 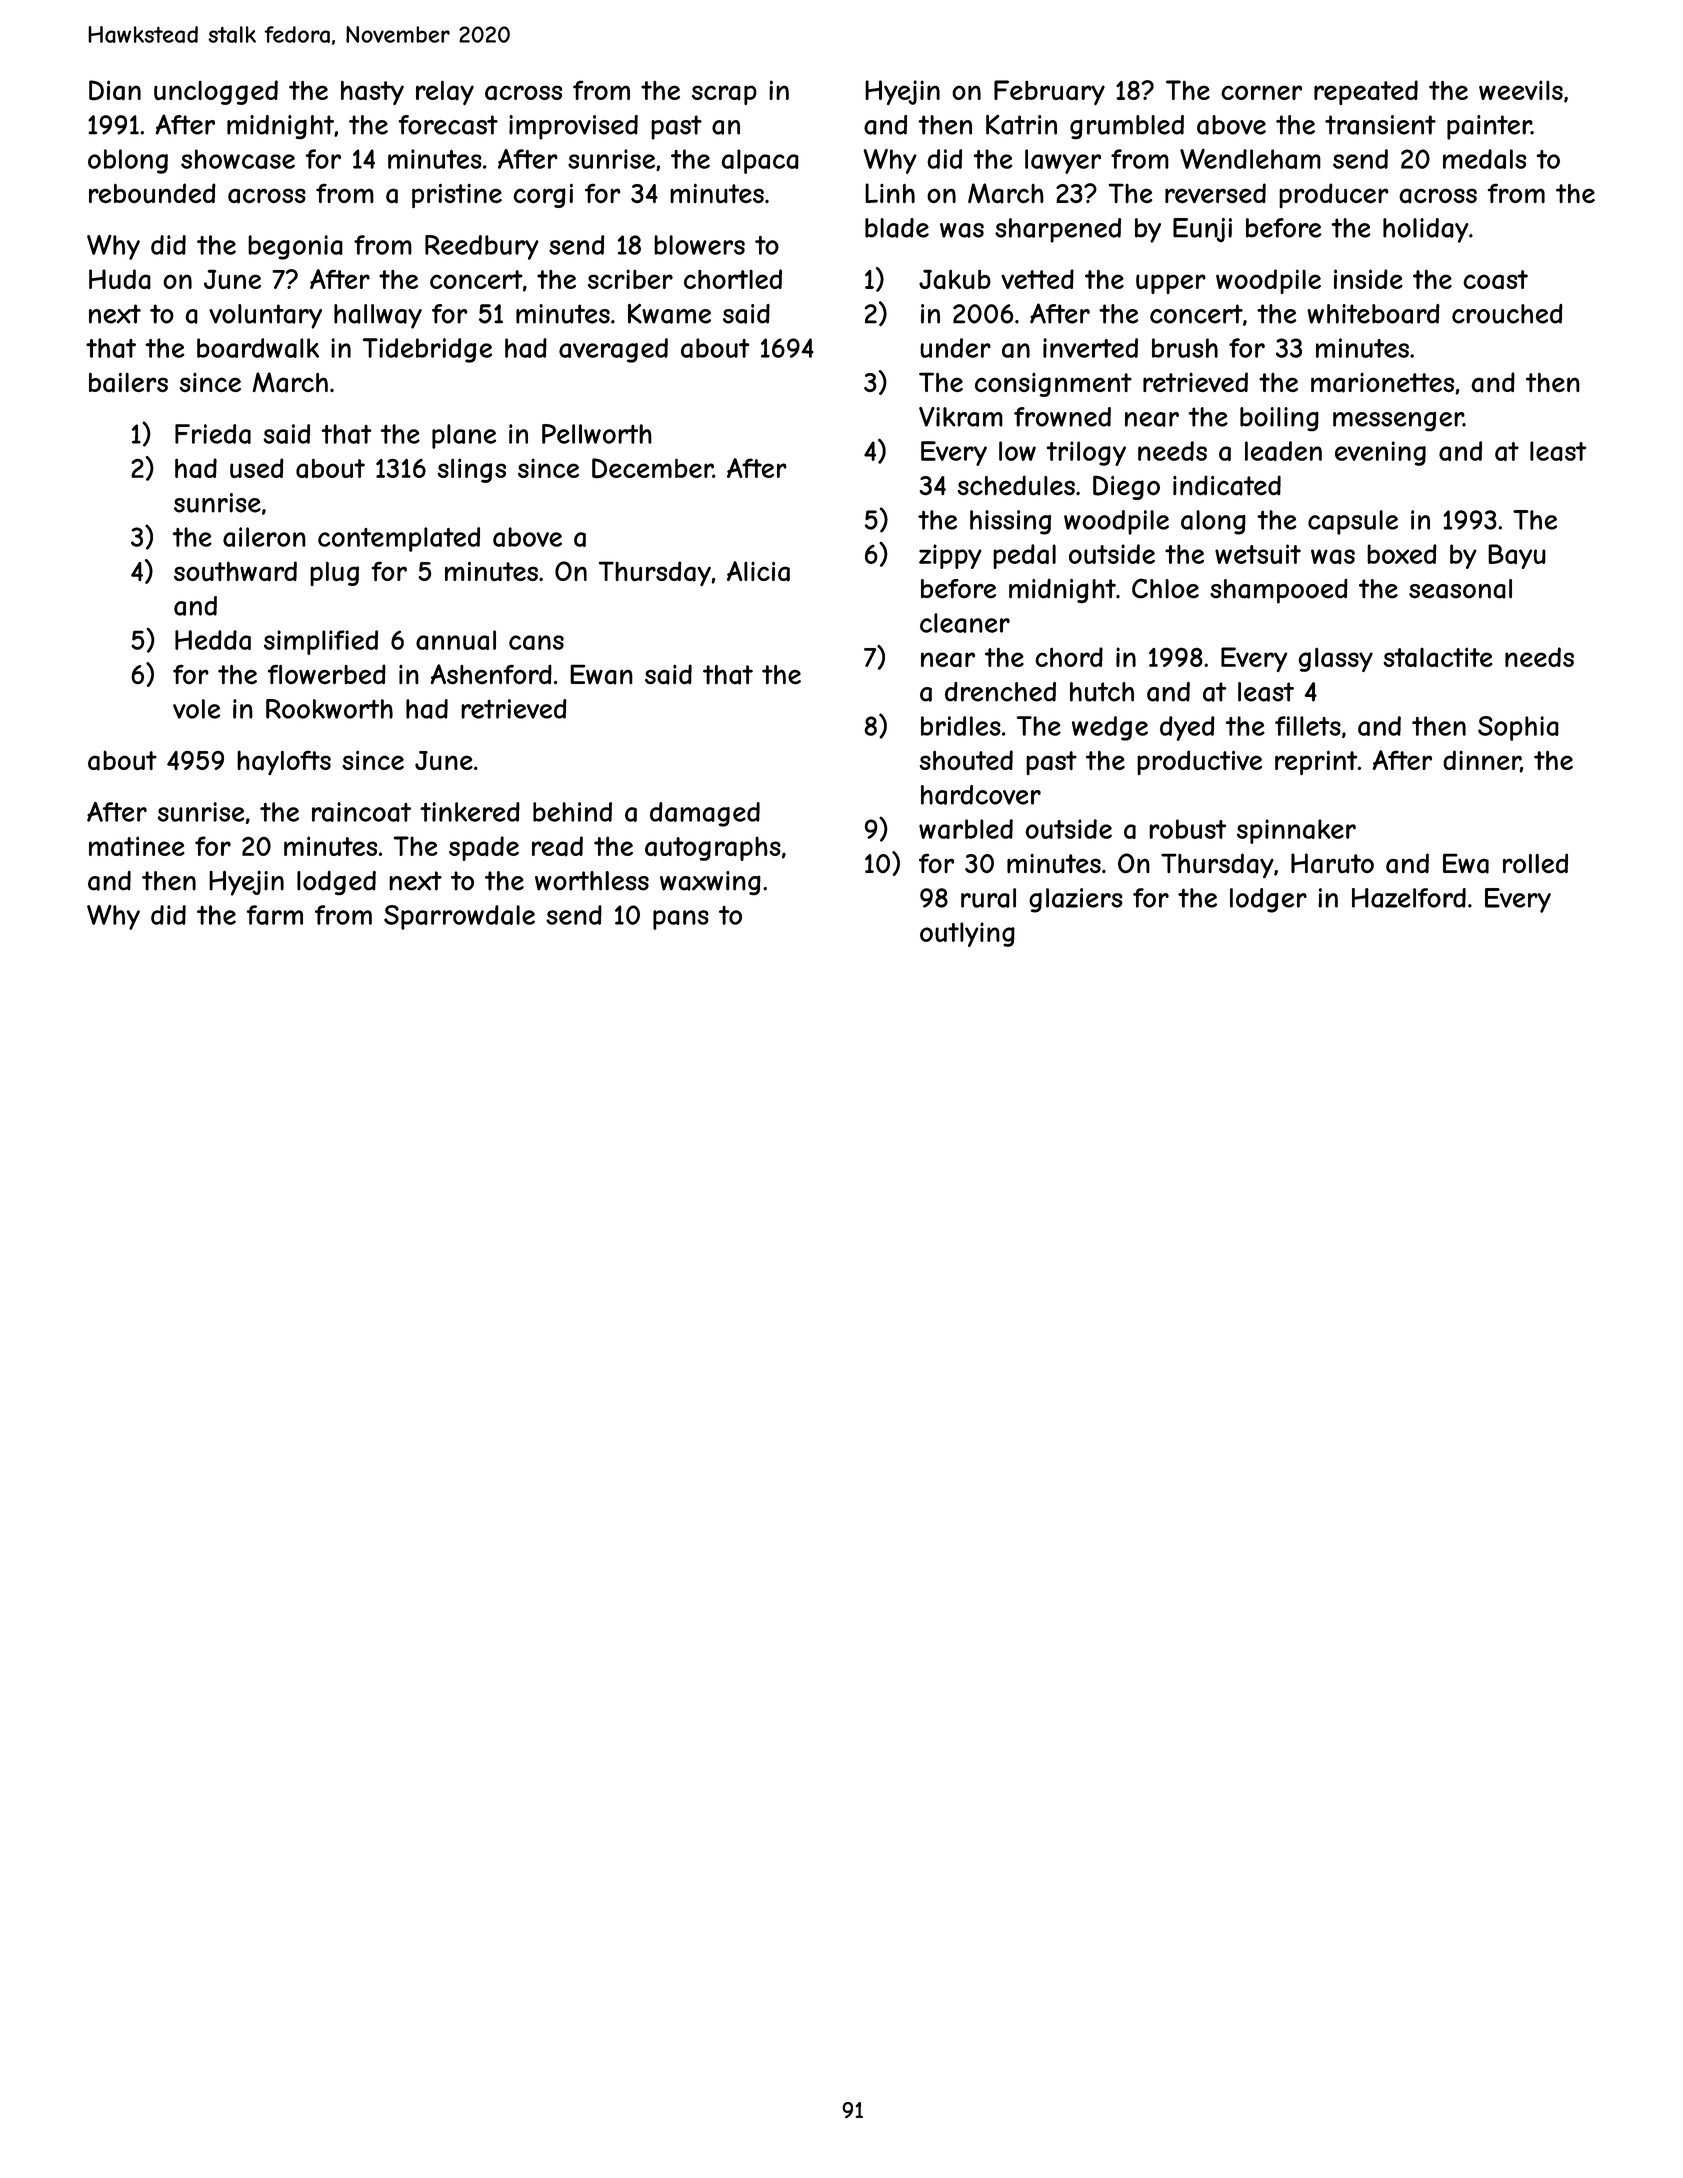 I want to click on fillets, so click(x=1308, y=726).
